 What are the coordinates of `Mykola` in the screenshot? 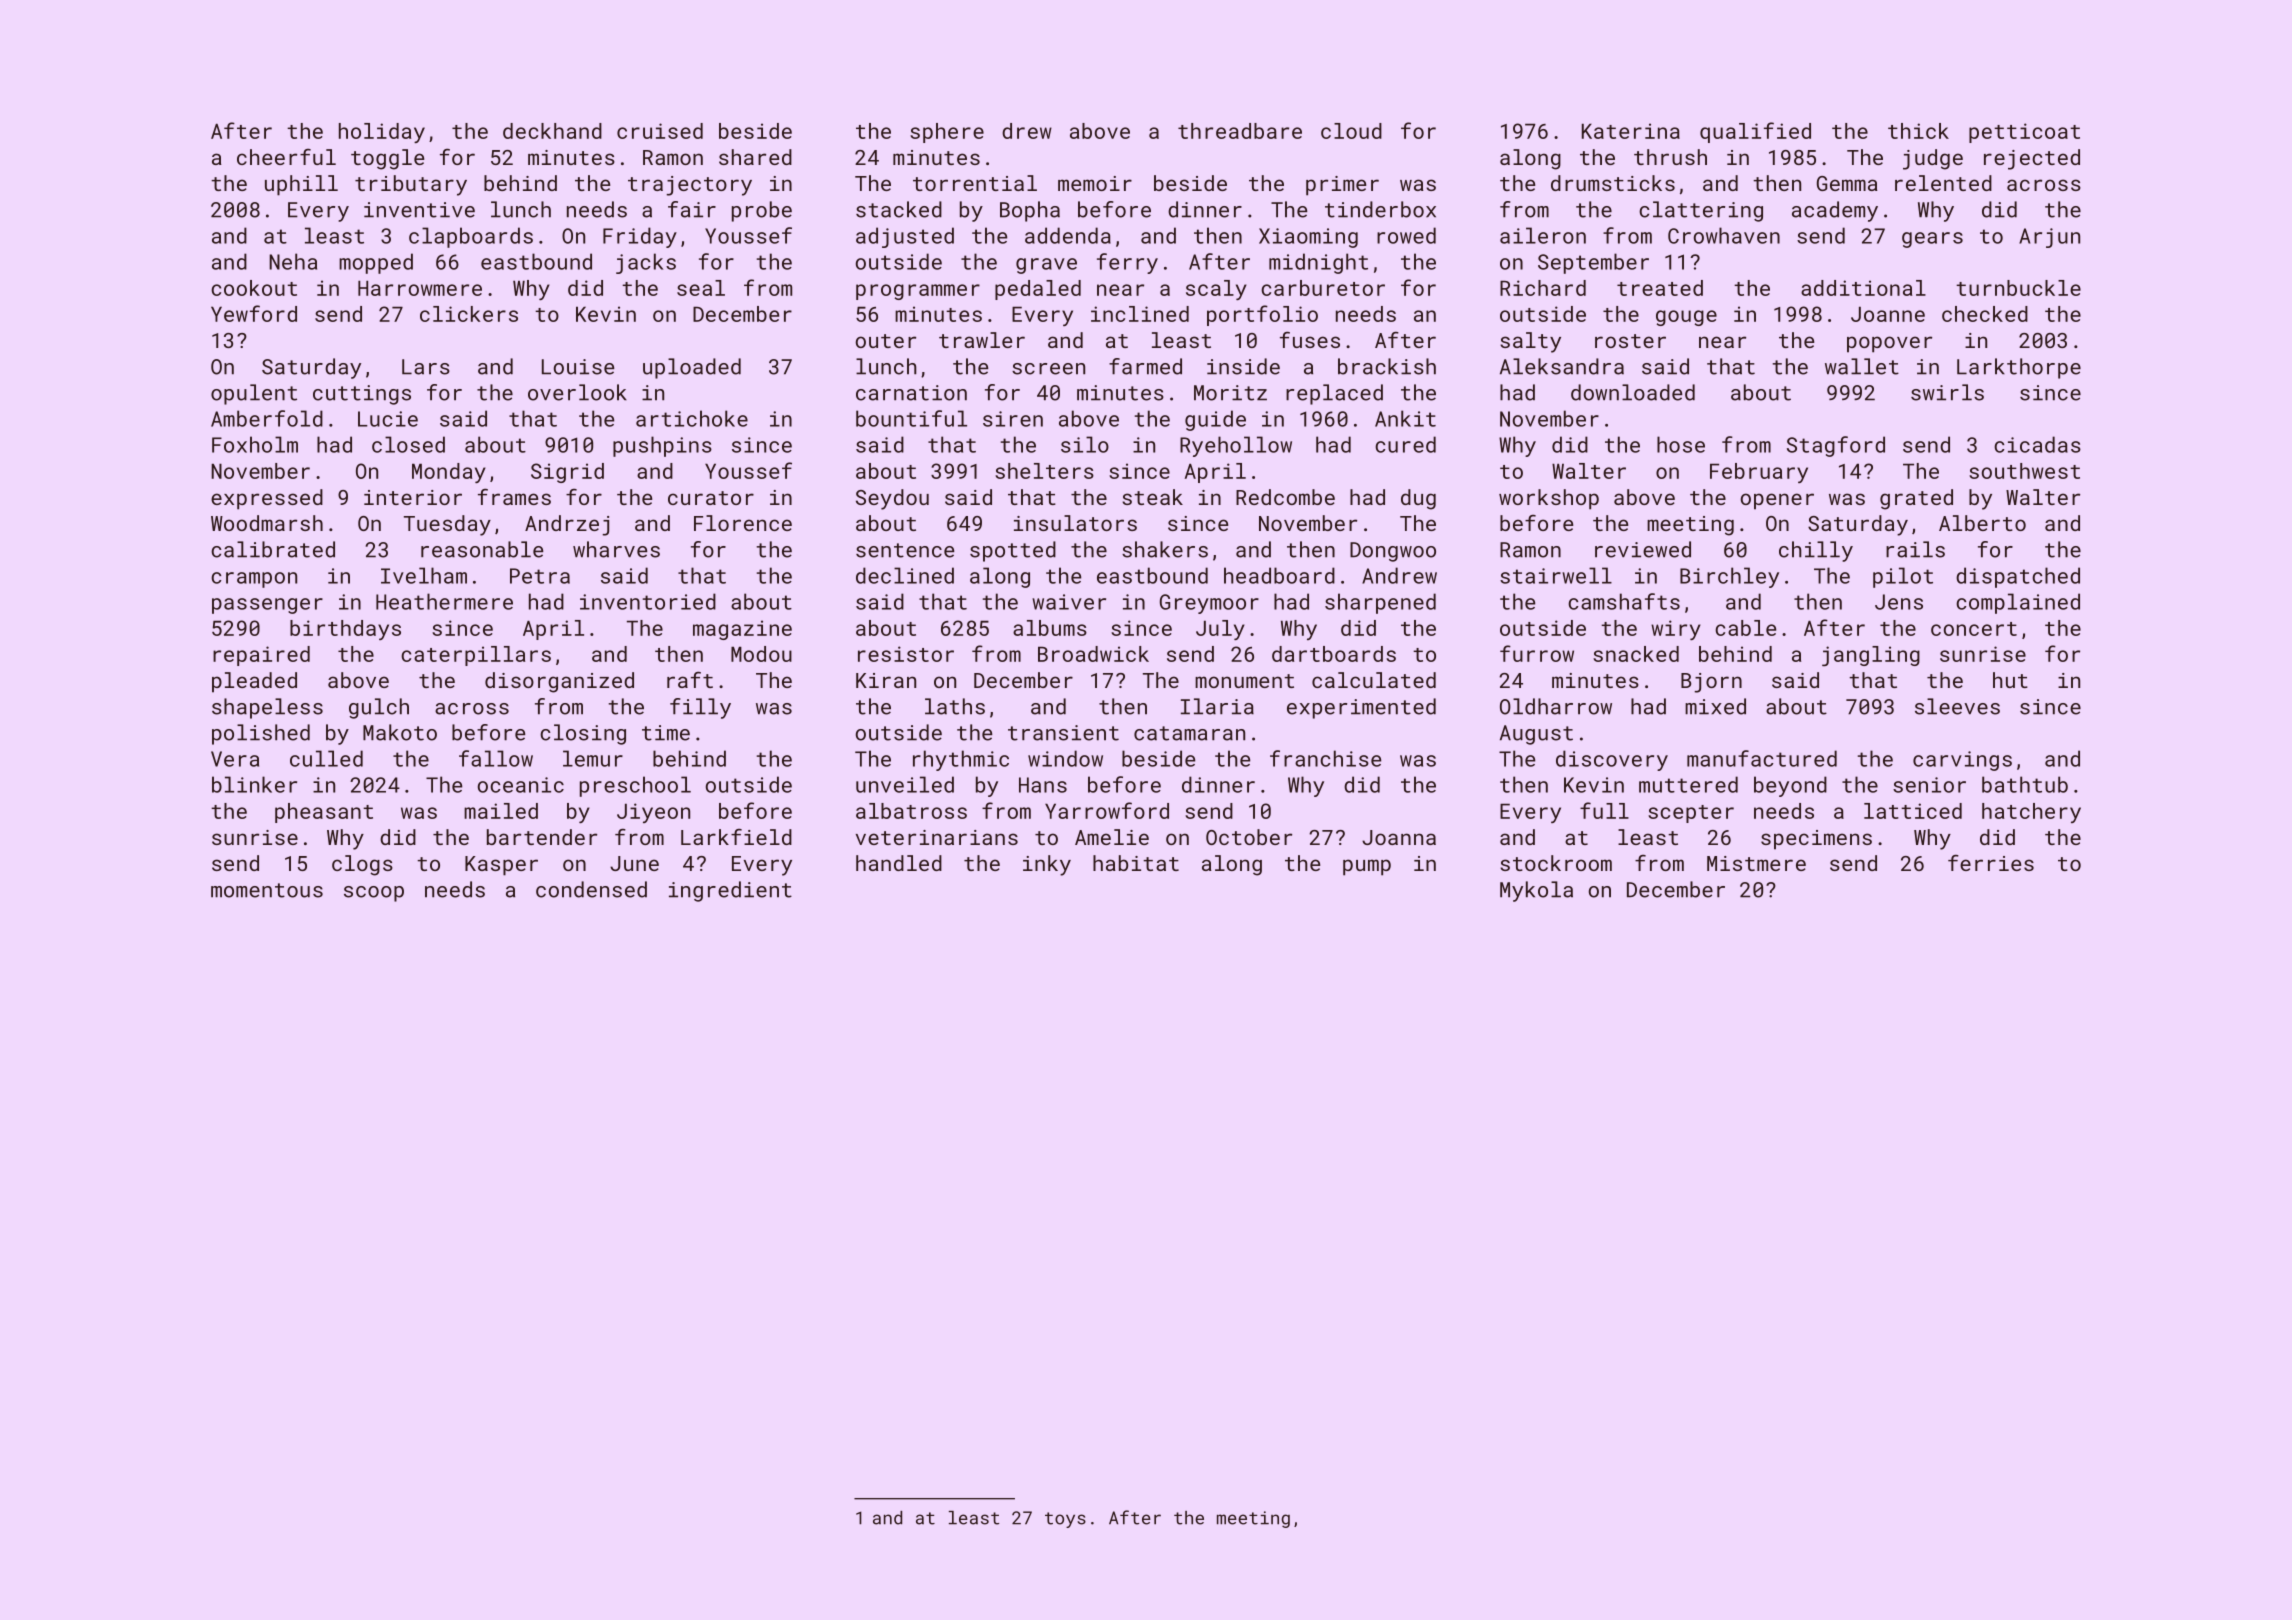 It's located at (1536, 891).
